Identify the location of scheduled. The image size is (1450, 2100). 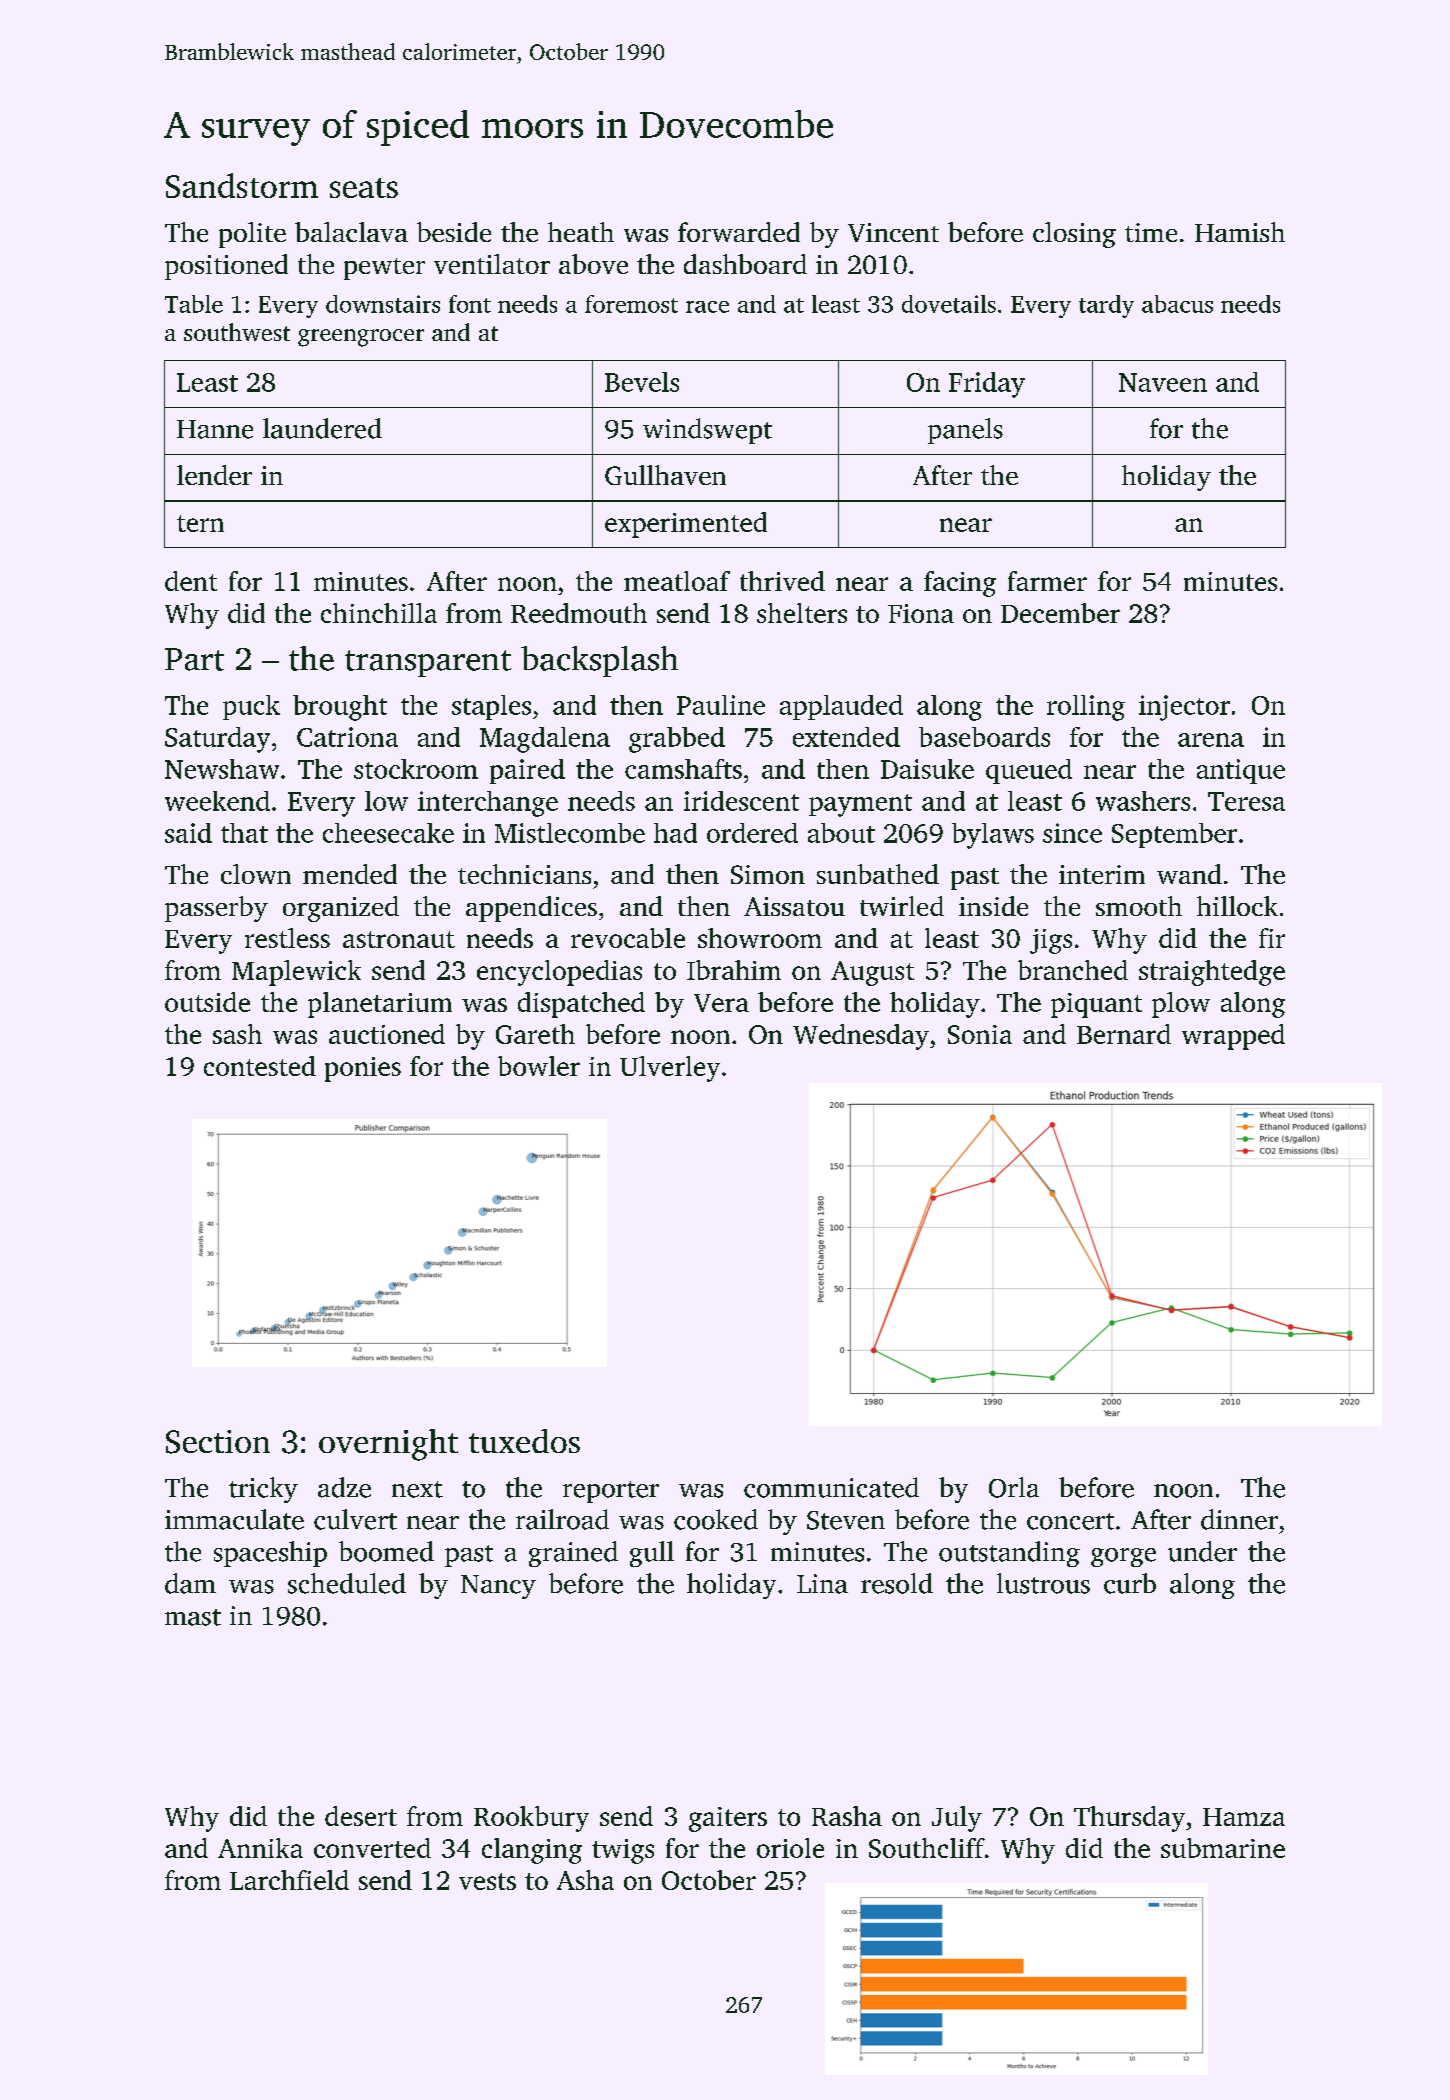
(347, 1583).
